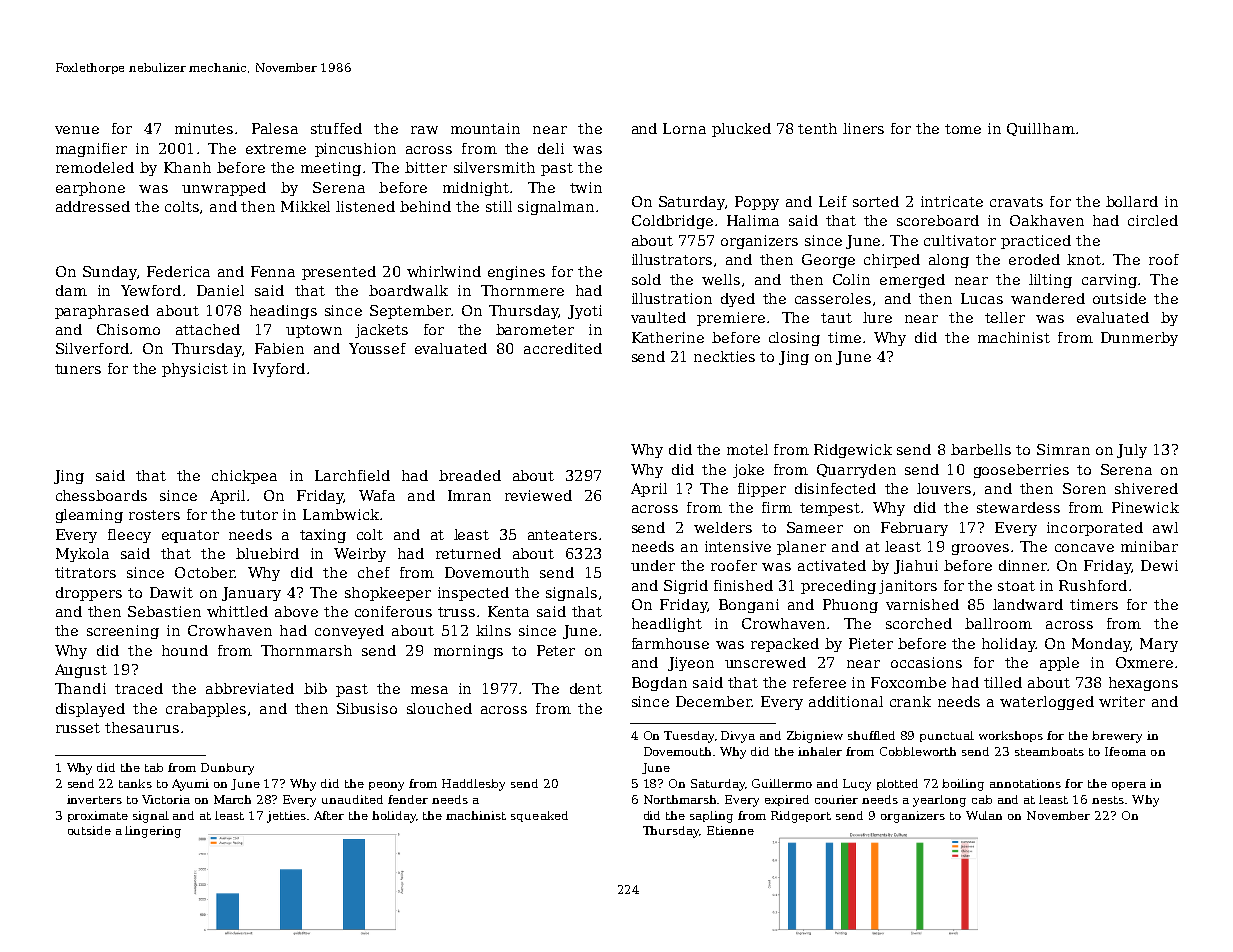 This image has width=1233, height=952. What do you see at coordinates (78, 369) in the image?
I see `tuners` at bounding box center [78, 369].
